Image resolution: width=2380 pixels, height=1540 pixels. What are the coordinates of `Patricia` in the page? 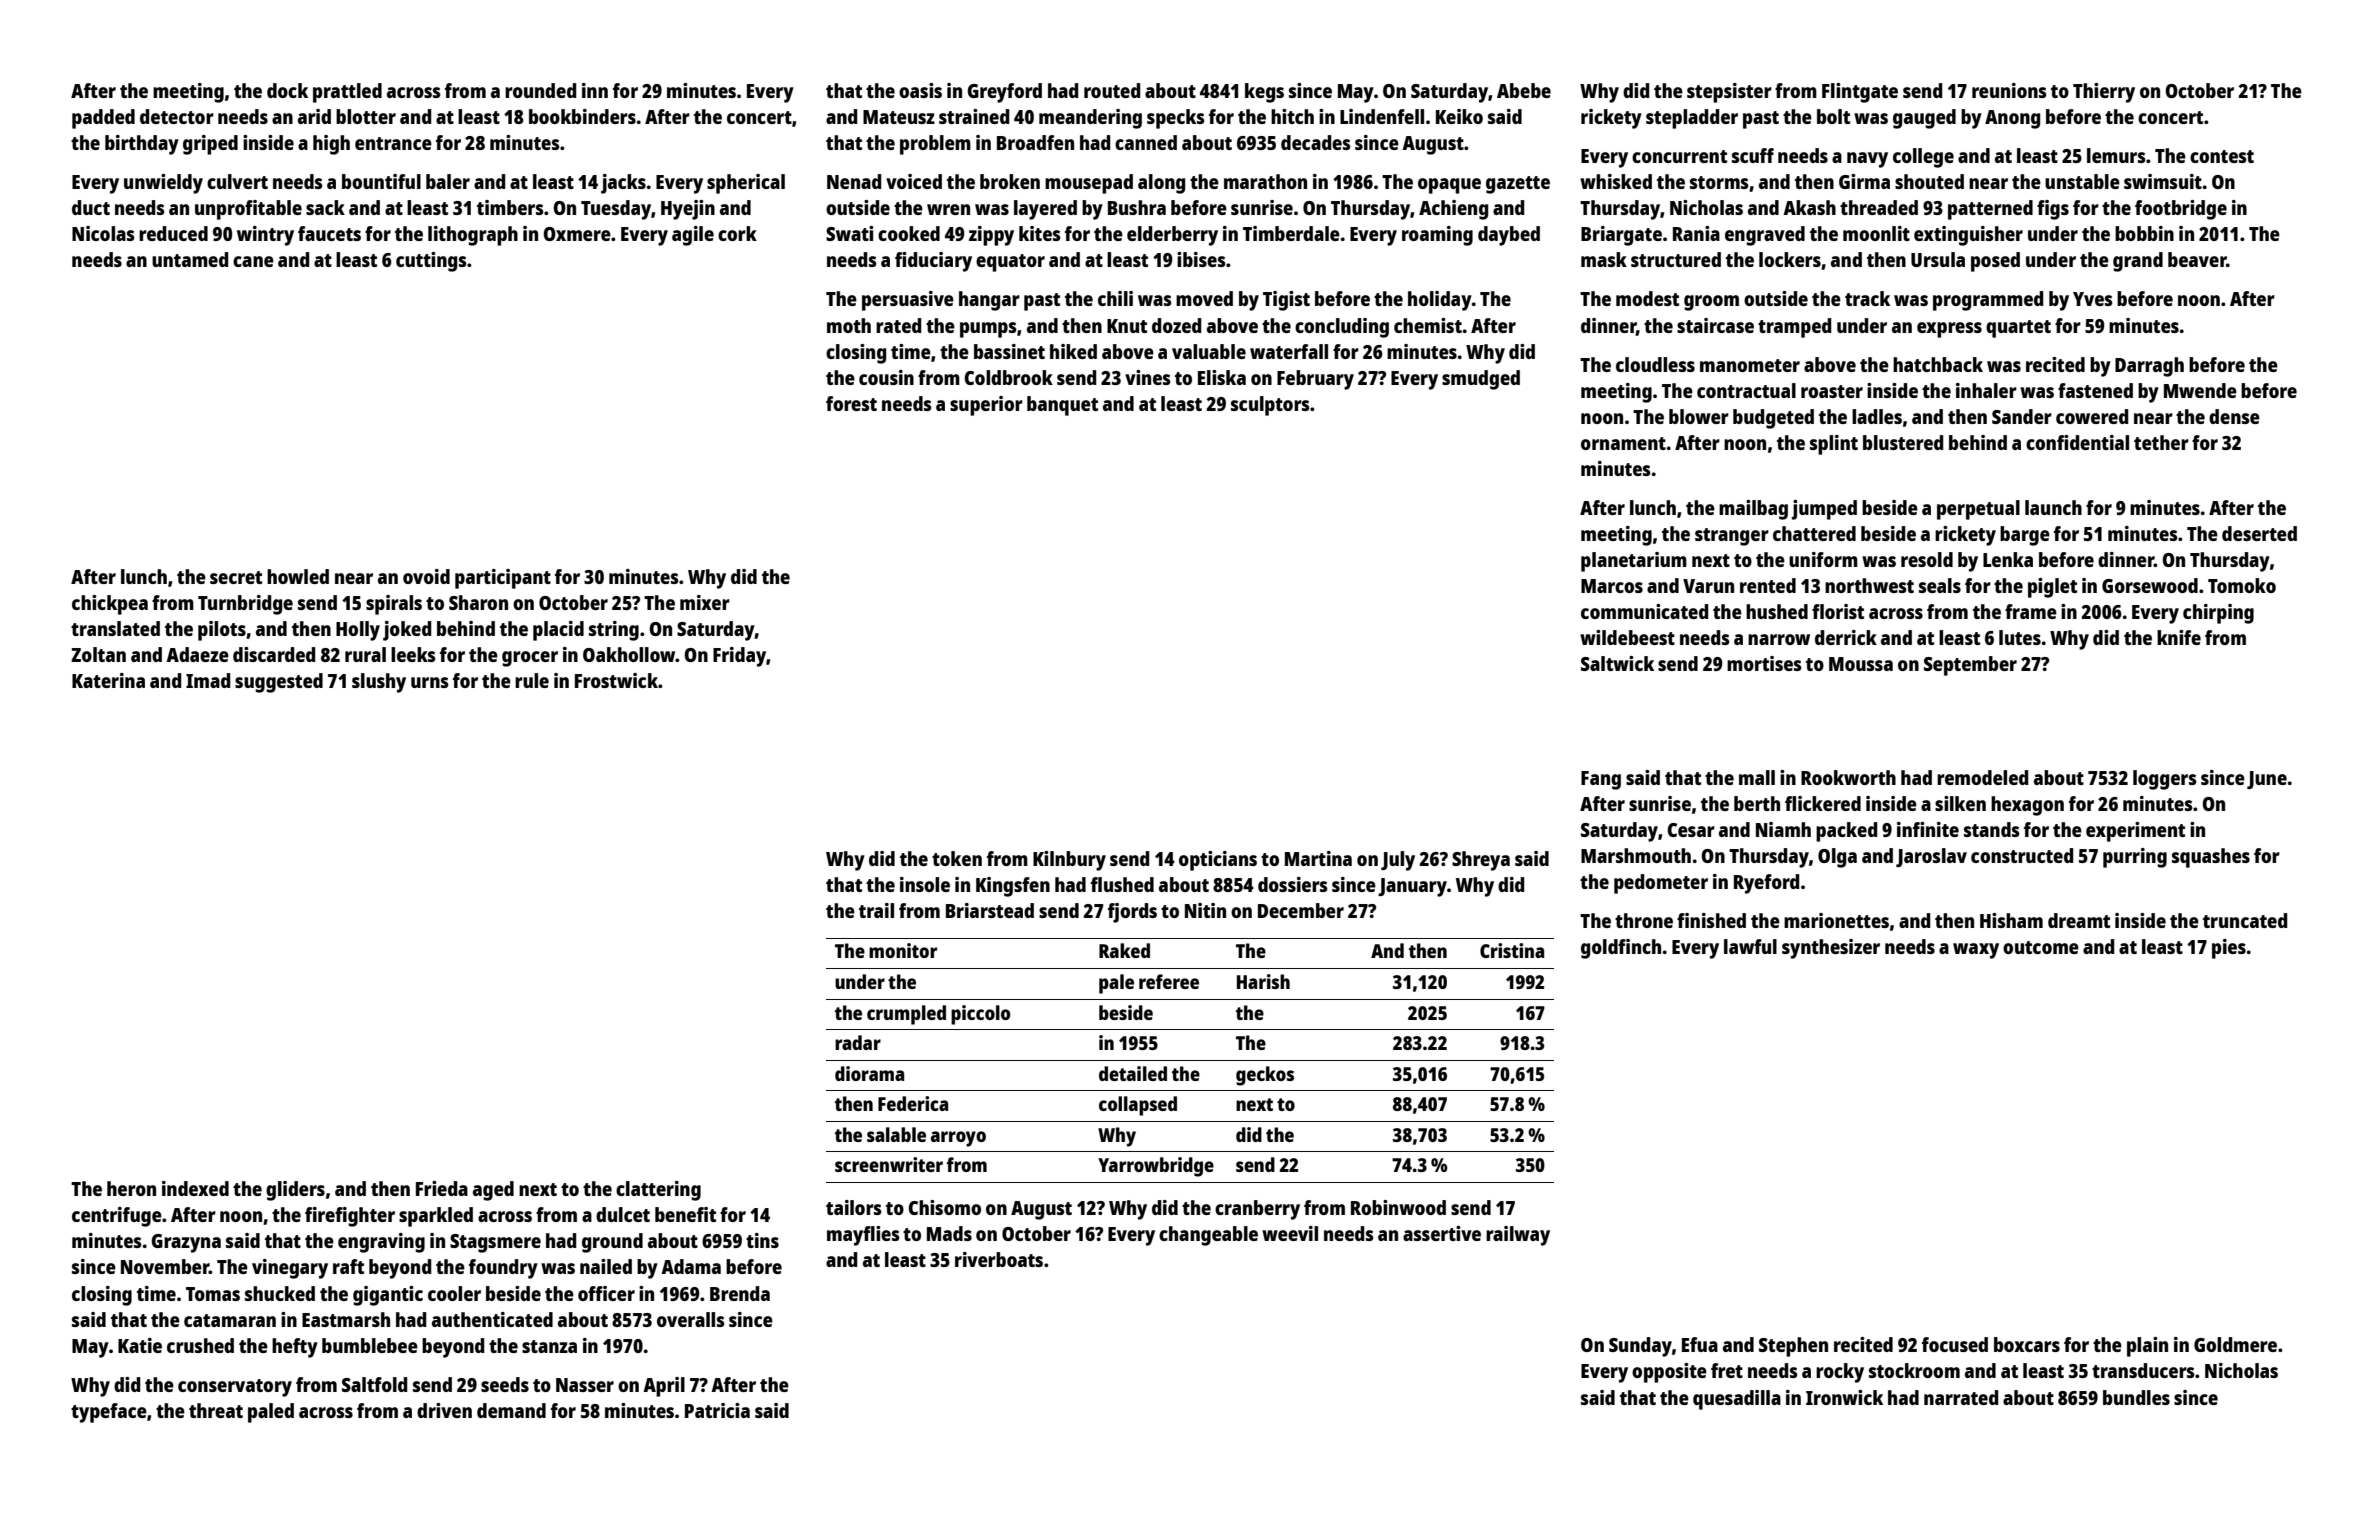 It's located at (717, 1410).
